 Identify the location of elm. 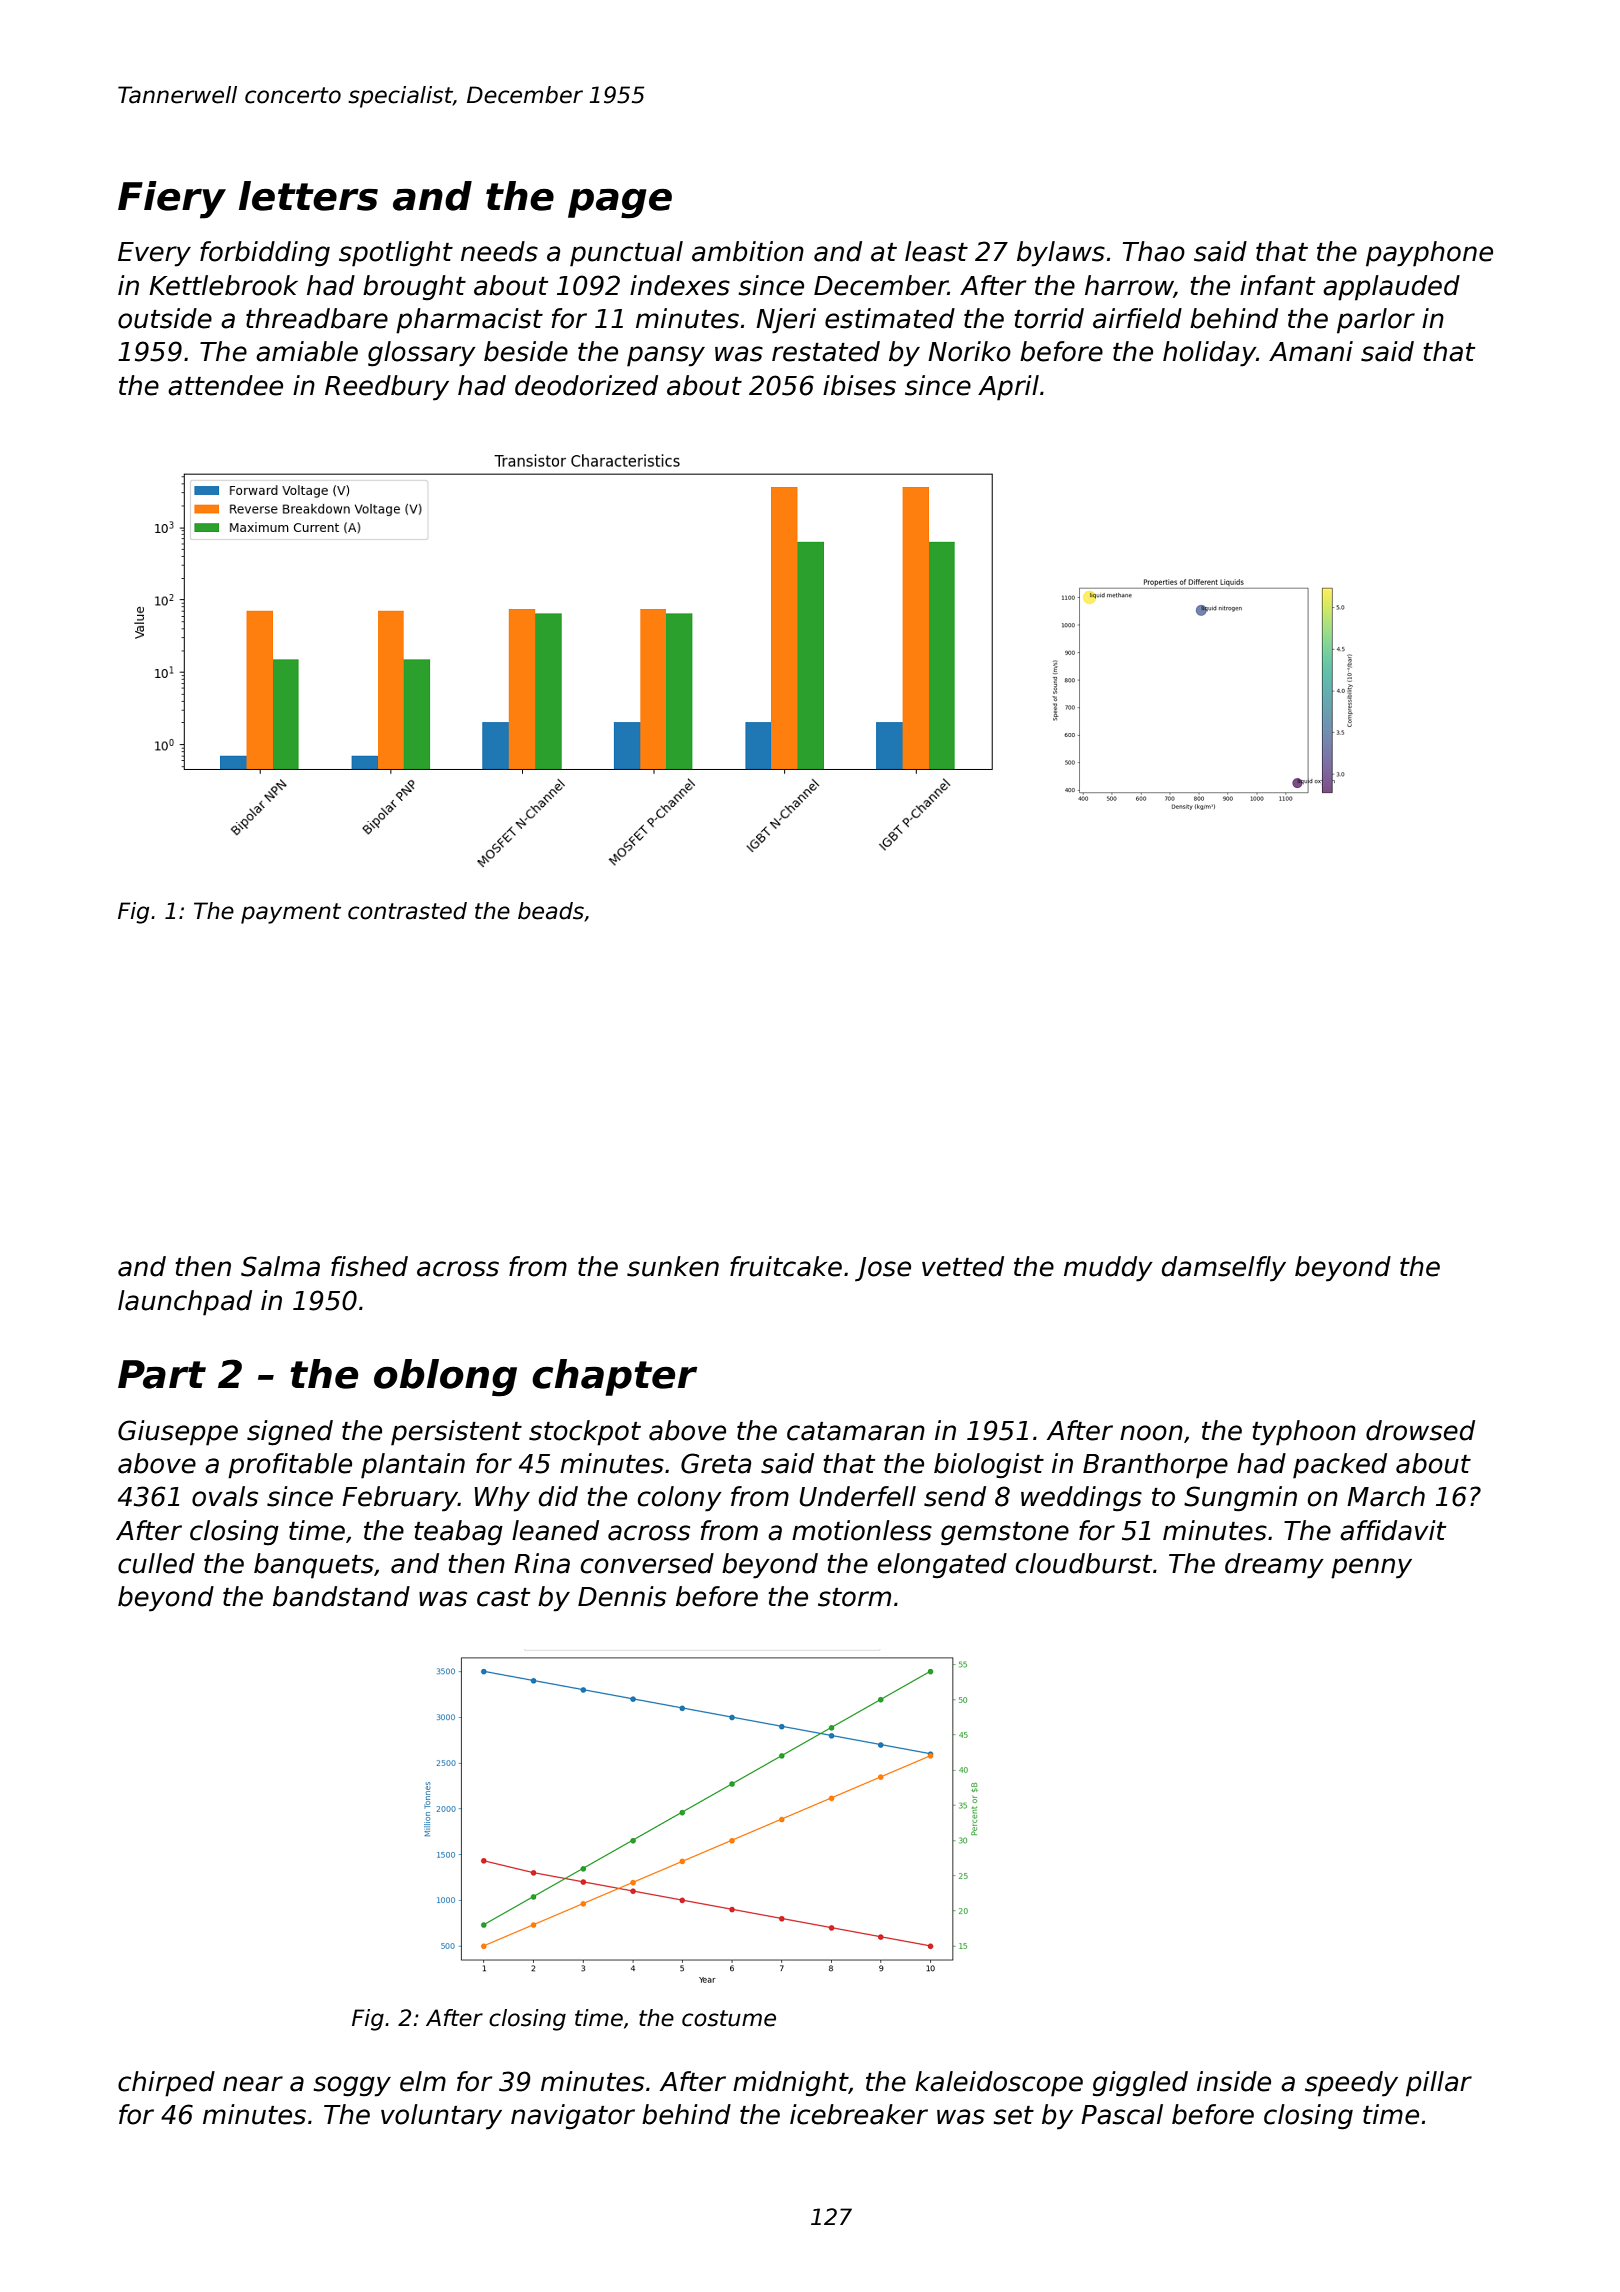
(423, 2081).
